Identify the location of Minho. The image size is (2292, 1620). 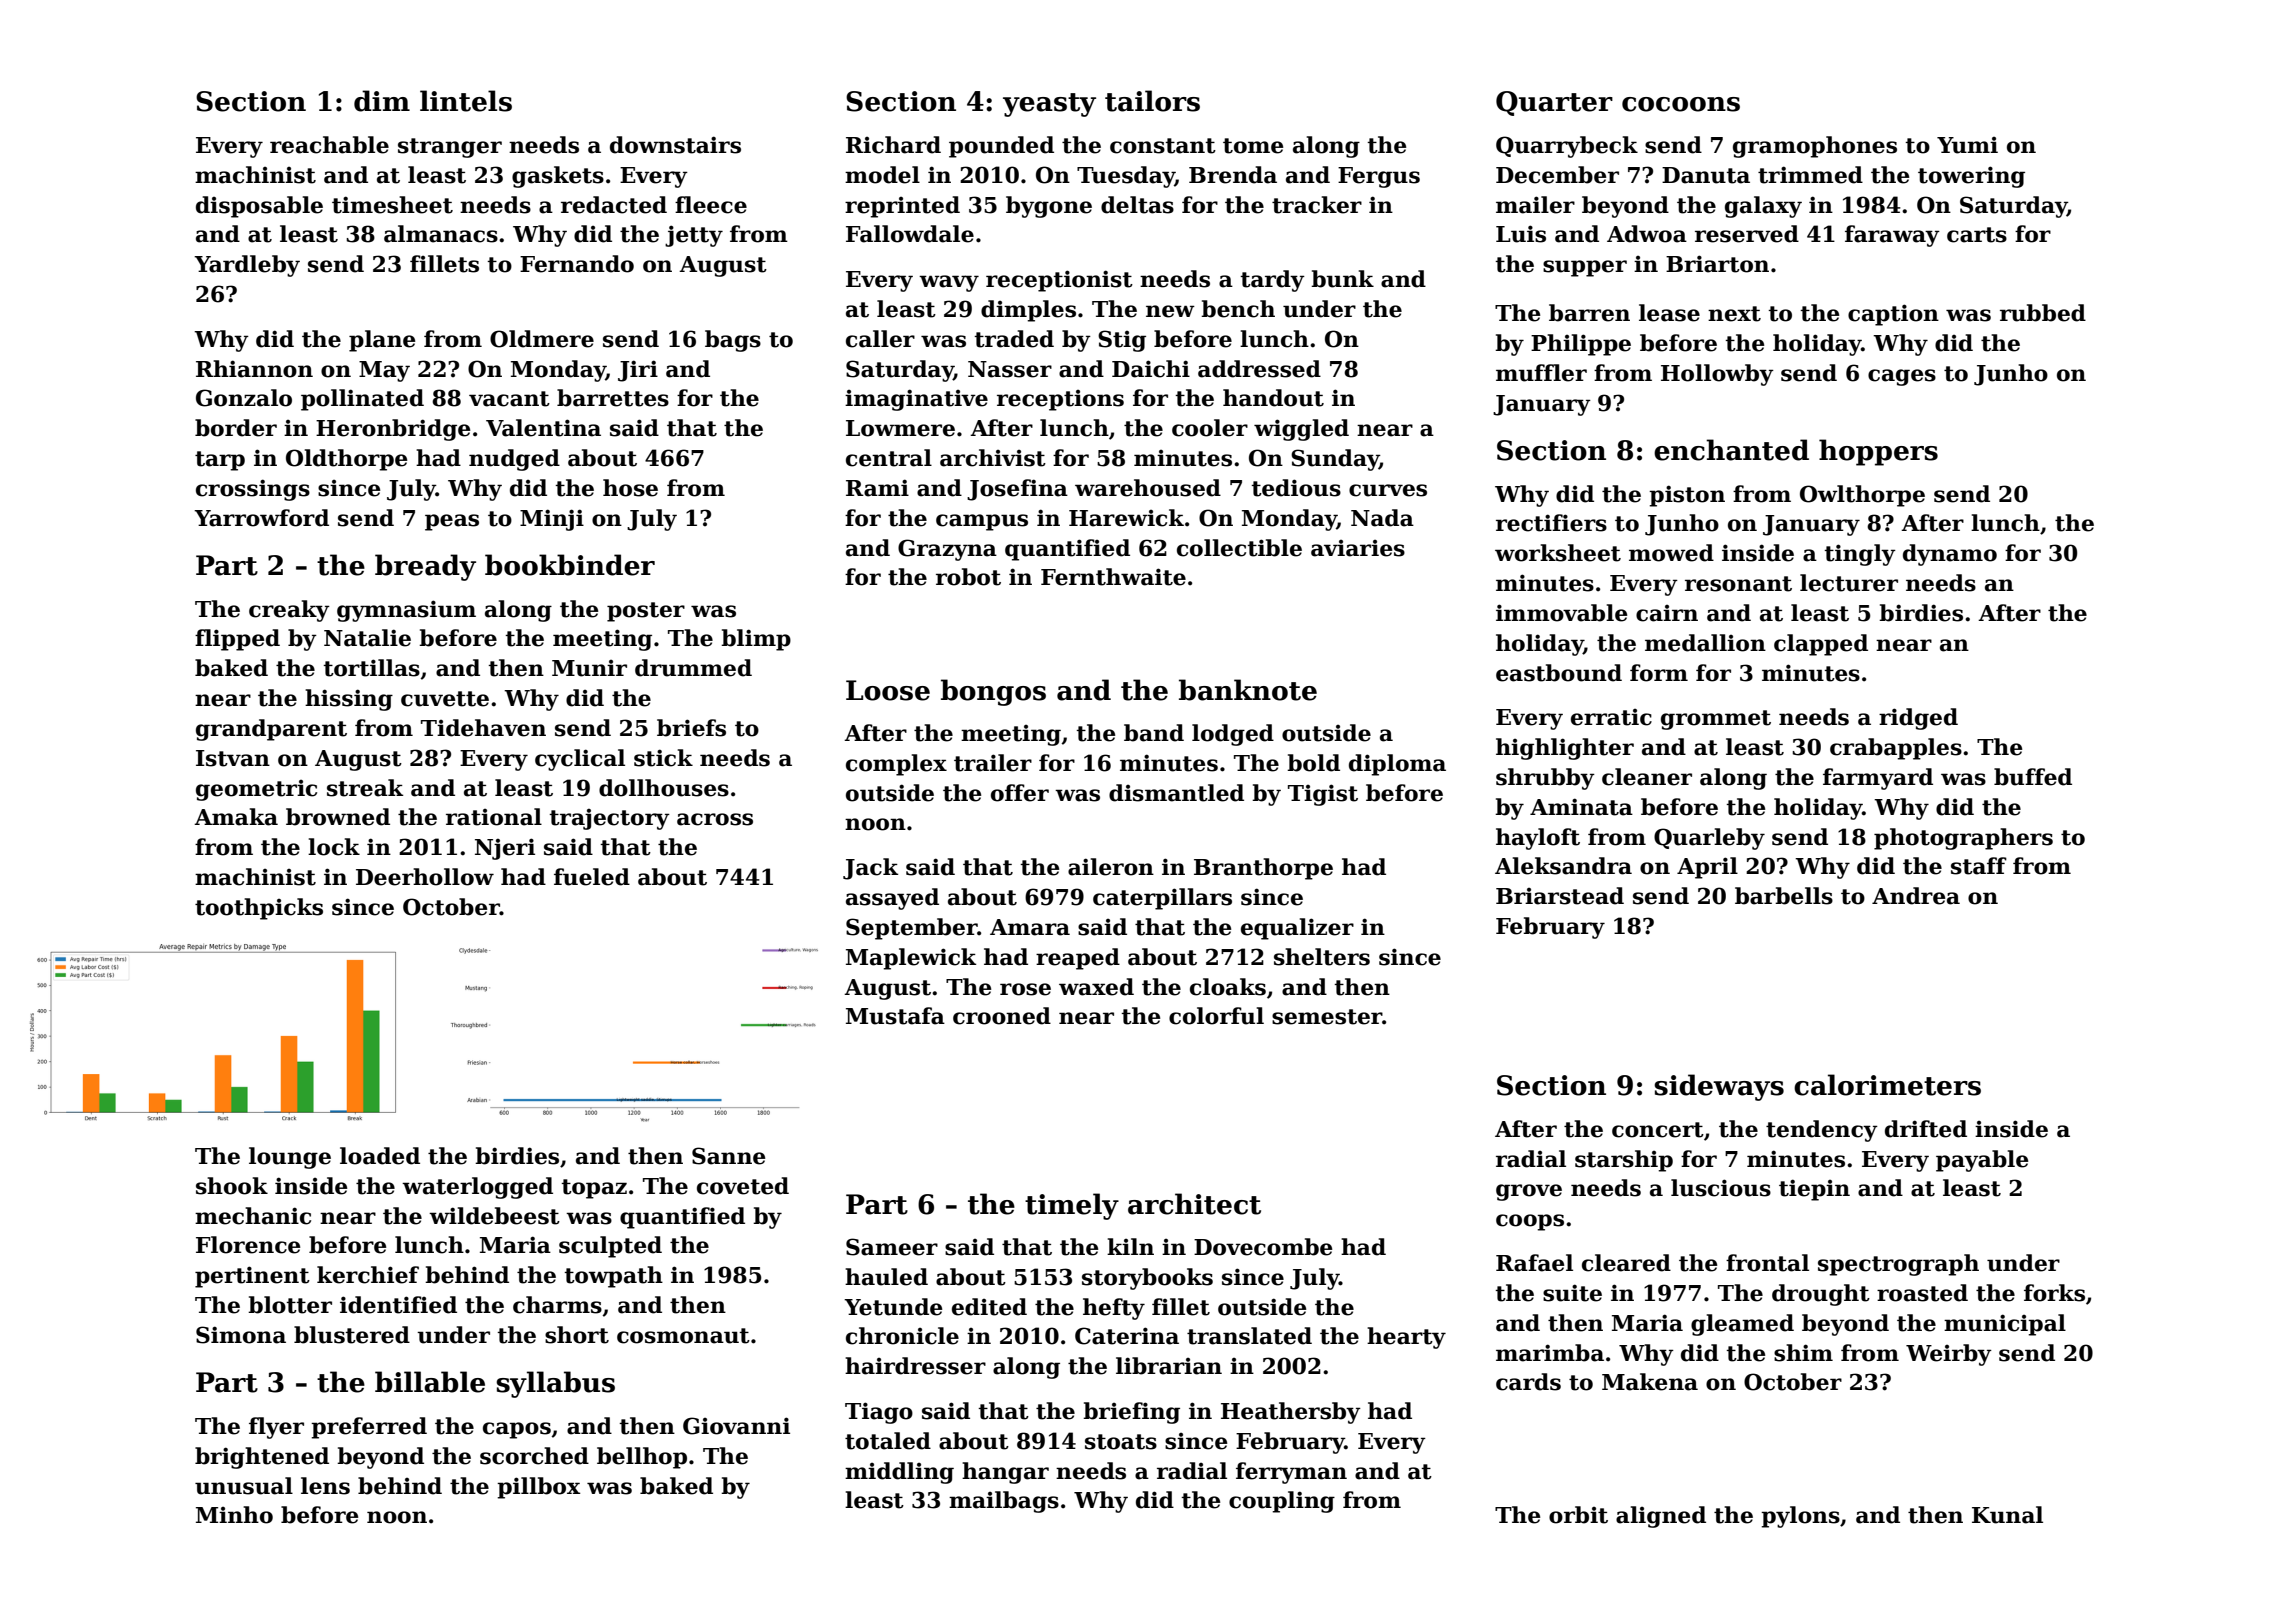
(234, 1515).
